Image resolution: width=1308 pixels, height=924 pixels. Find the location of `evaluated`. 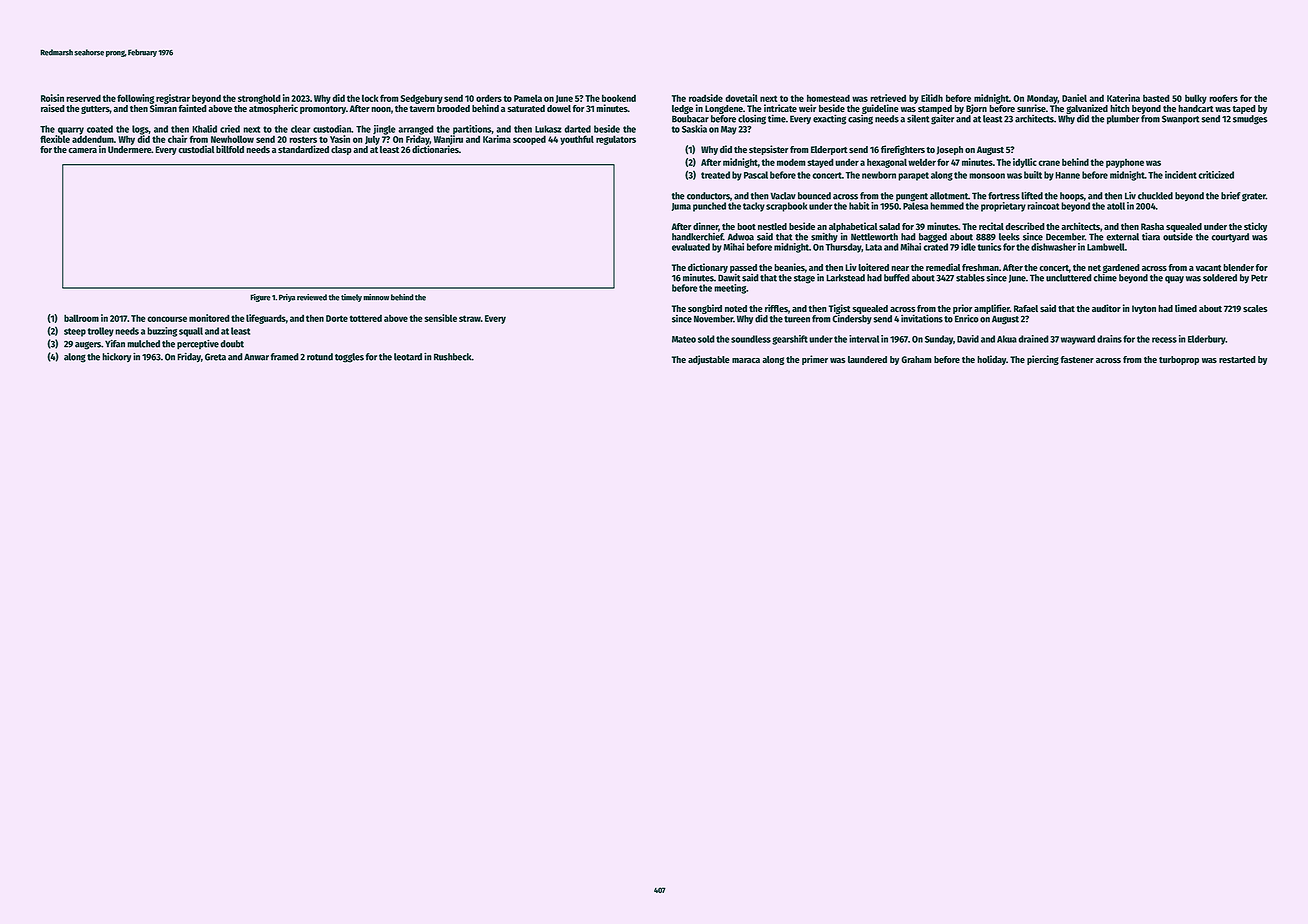

evaluated is located at coordinates (691, 247).
